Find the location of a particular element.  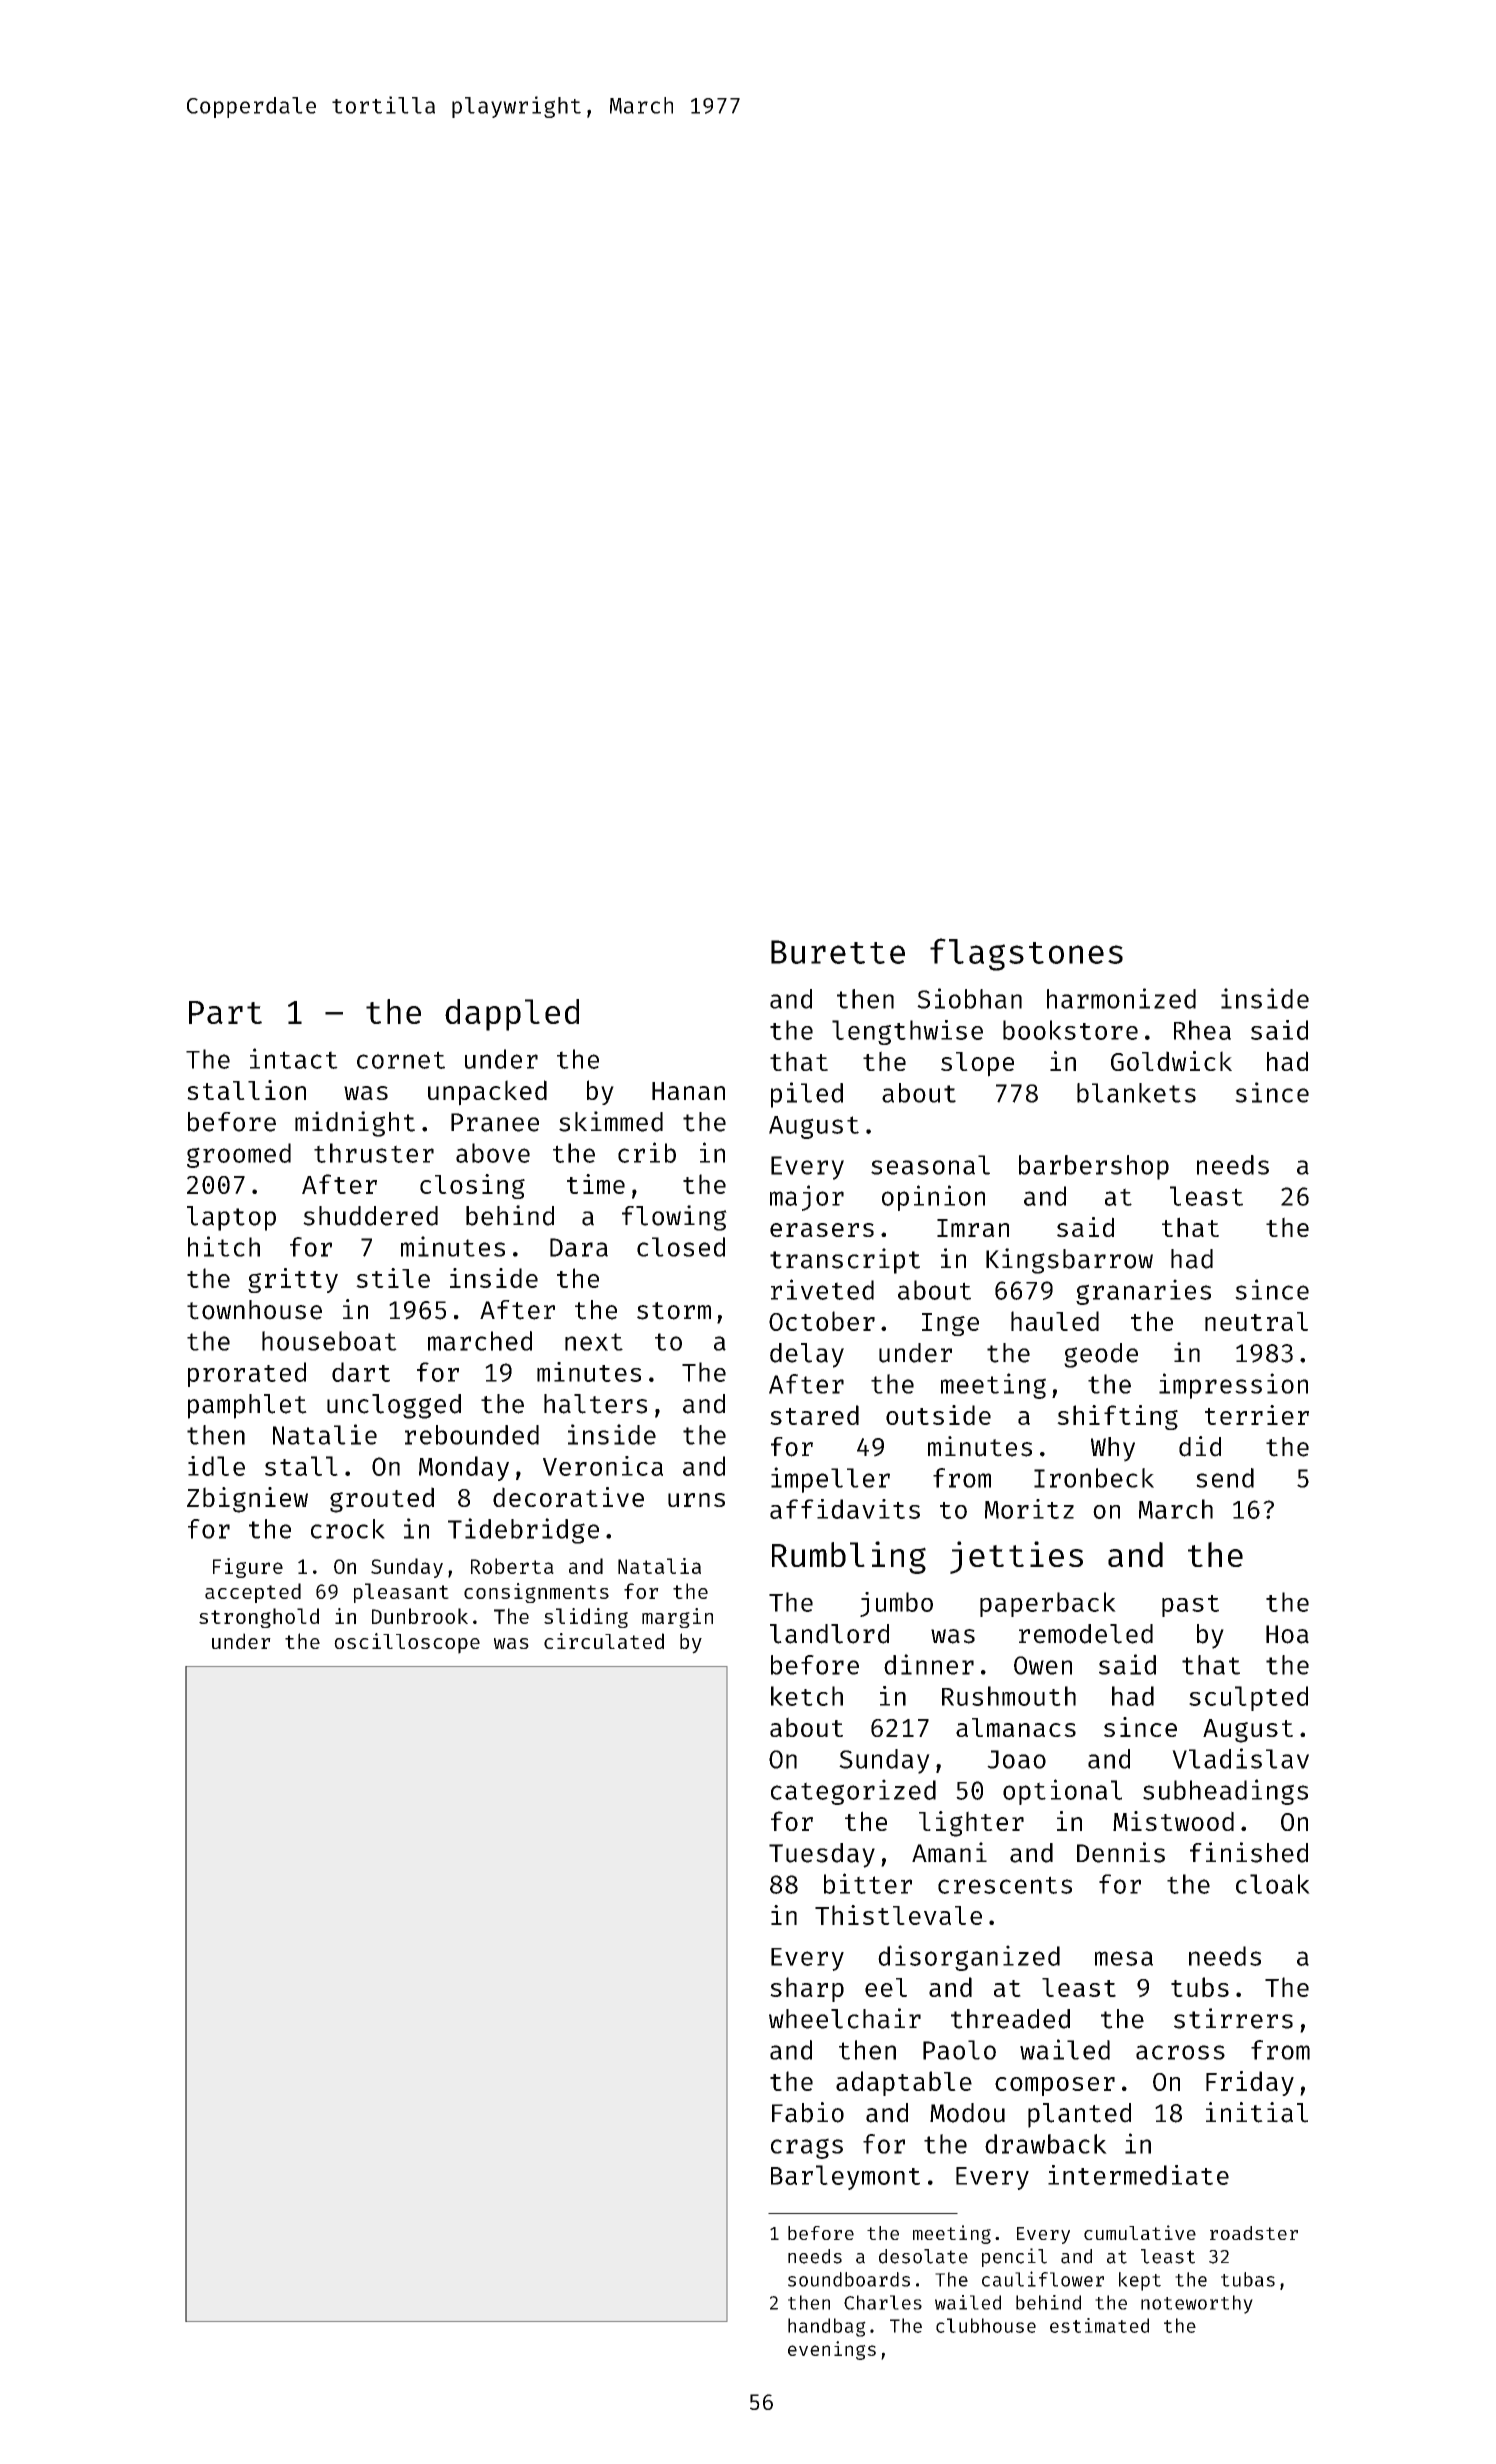

circulated is located at coordinates (604, 1641).
